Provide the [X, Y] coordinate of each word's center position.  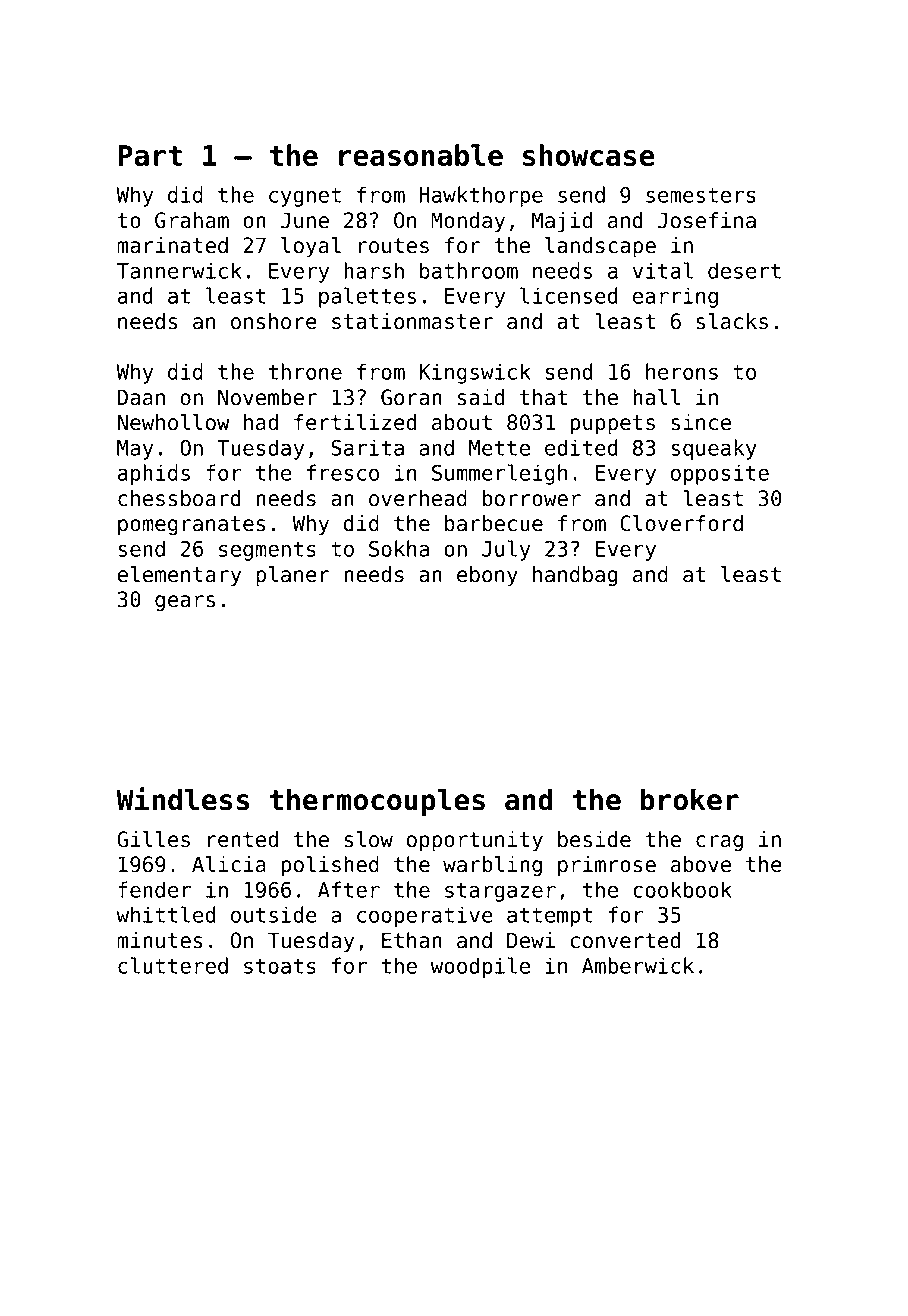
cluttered [173, 965]
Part [150, 155]
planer [293, 576]
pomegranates [191, 526]
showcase [589, 155]
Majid [562, 222]
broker [689, 799]
